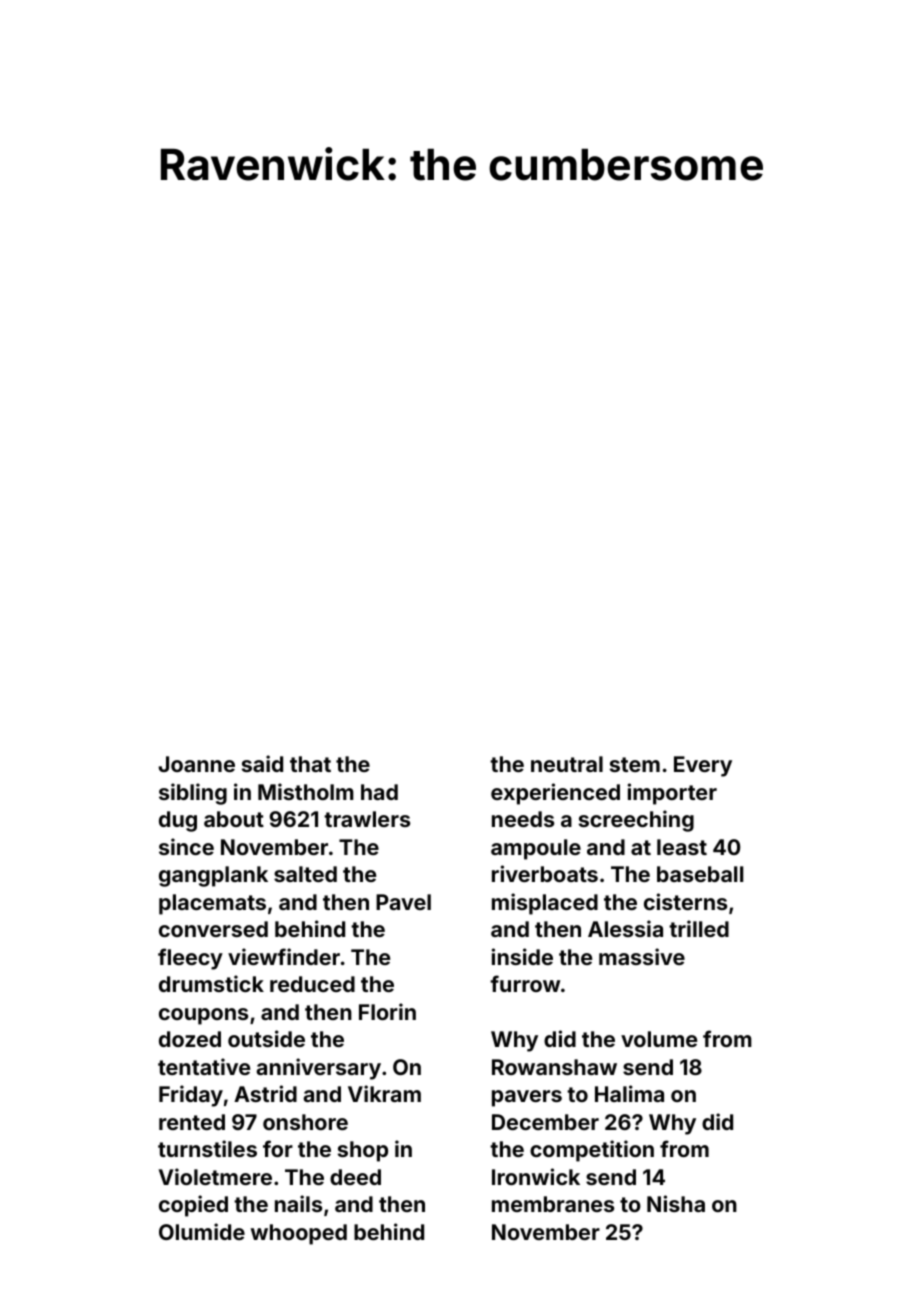 This document has width=924, height=1311. Describe the element at coordinates (553, 1204) in the document. I see `membranes` at that location.
